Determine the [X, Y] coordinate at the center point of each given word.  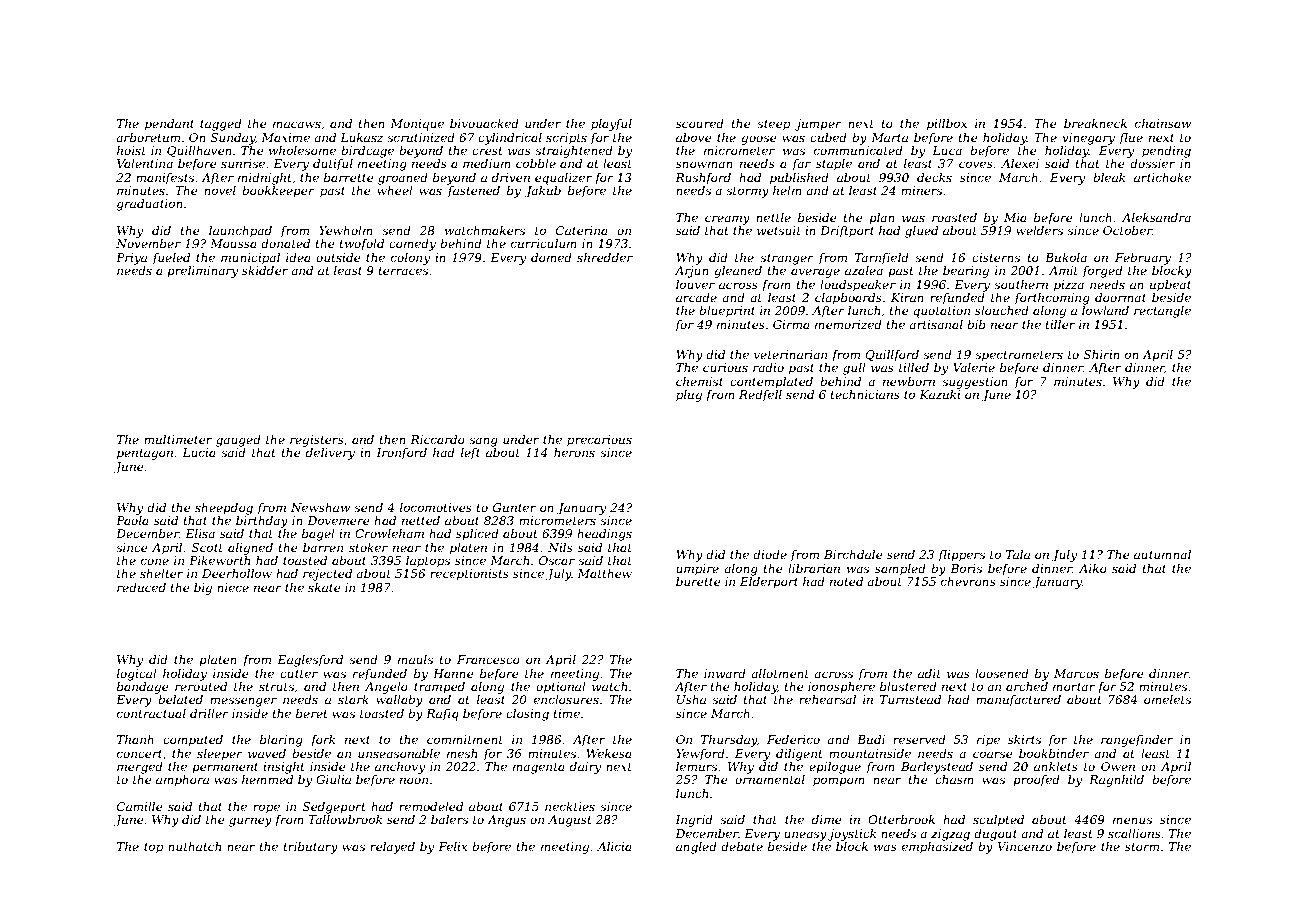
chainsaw [1163, 123]
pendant [169, 125]
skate [324, 587]
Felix [452, 846]
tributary [310, 848]
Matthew [604, 573]
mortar [1074, 687]
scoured [700, 123]
